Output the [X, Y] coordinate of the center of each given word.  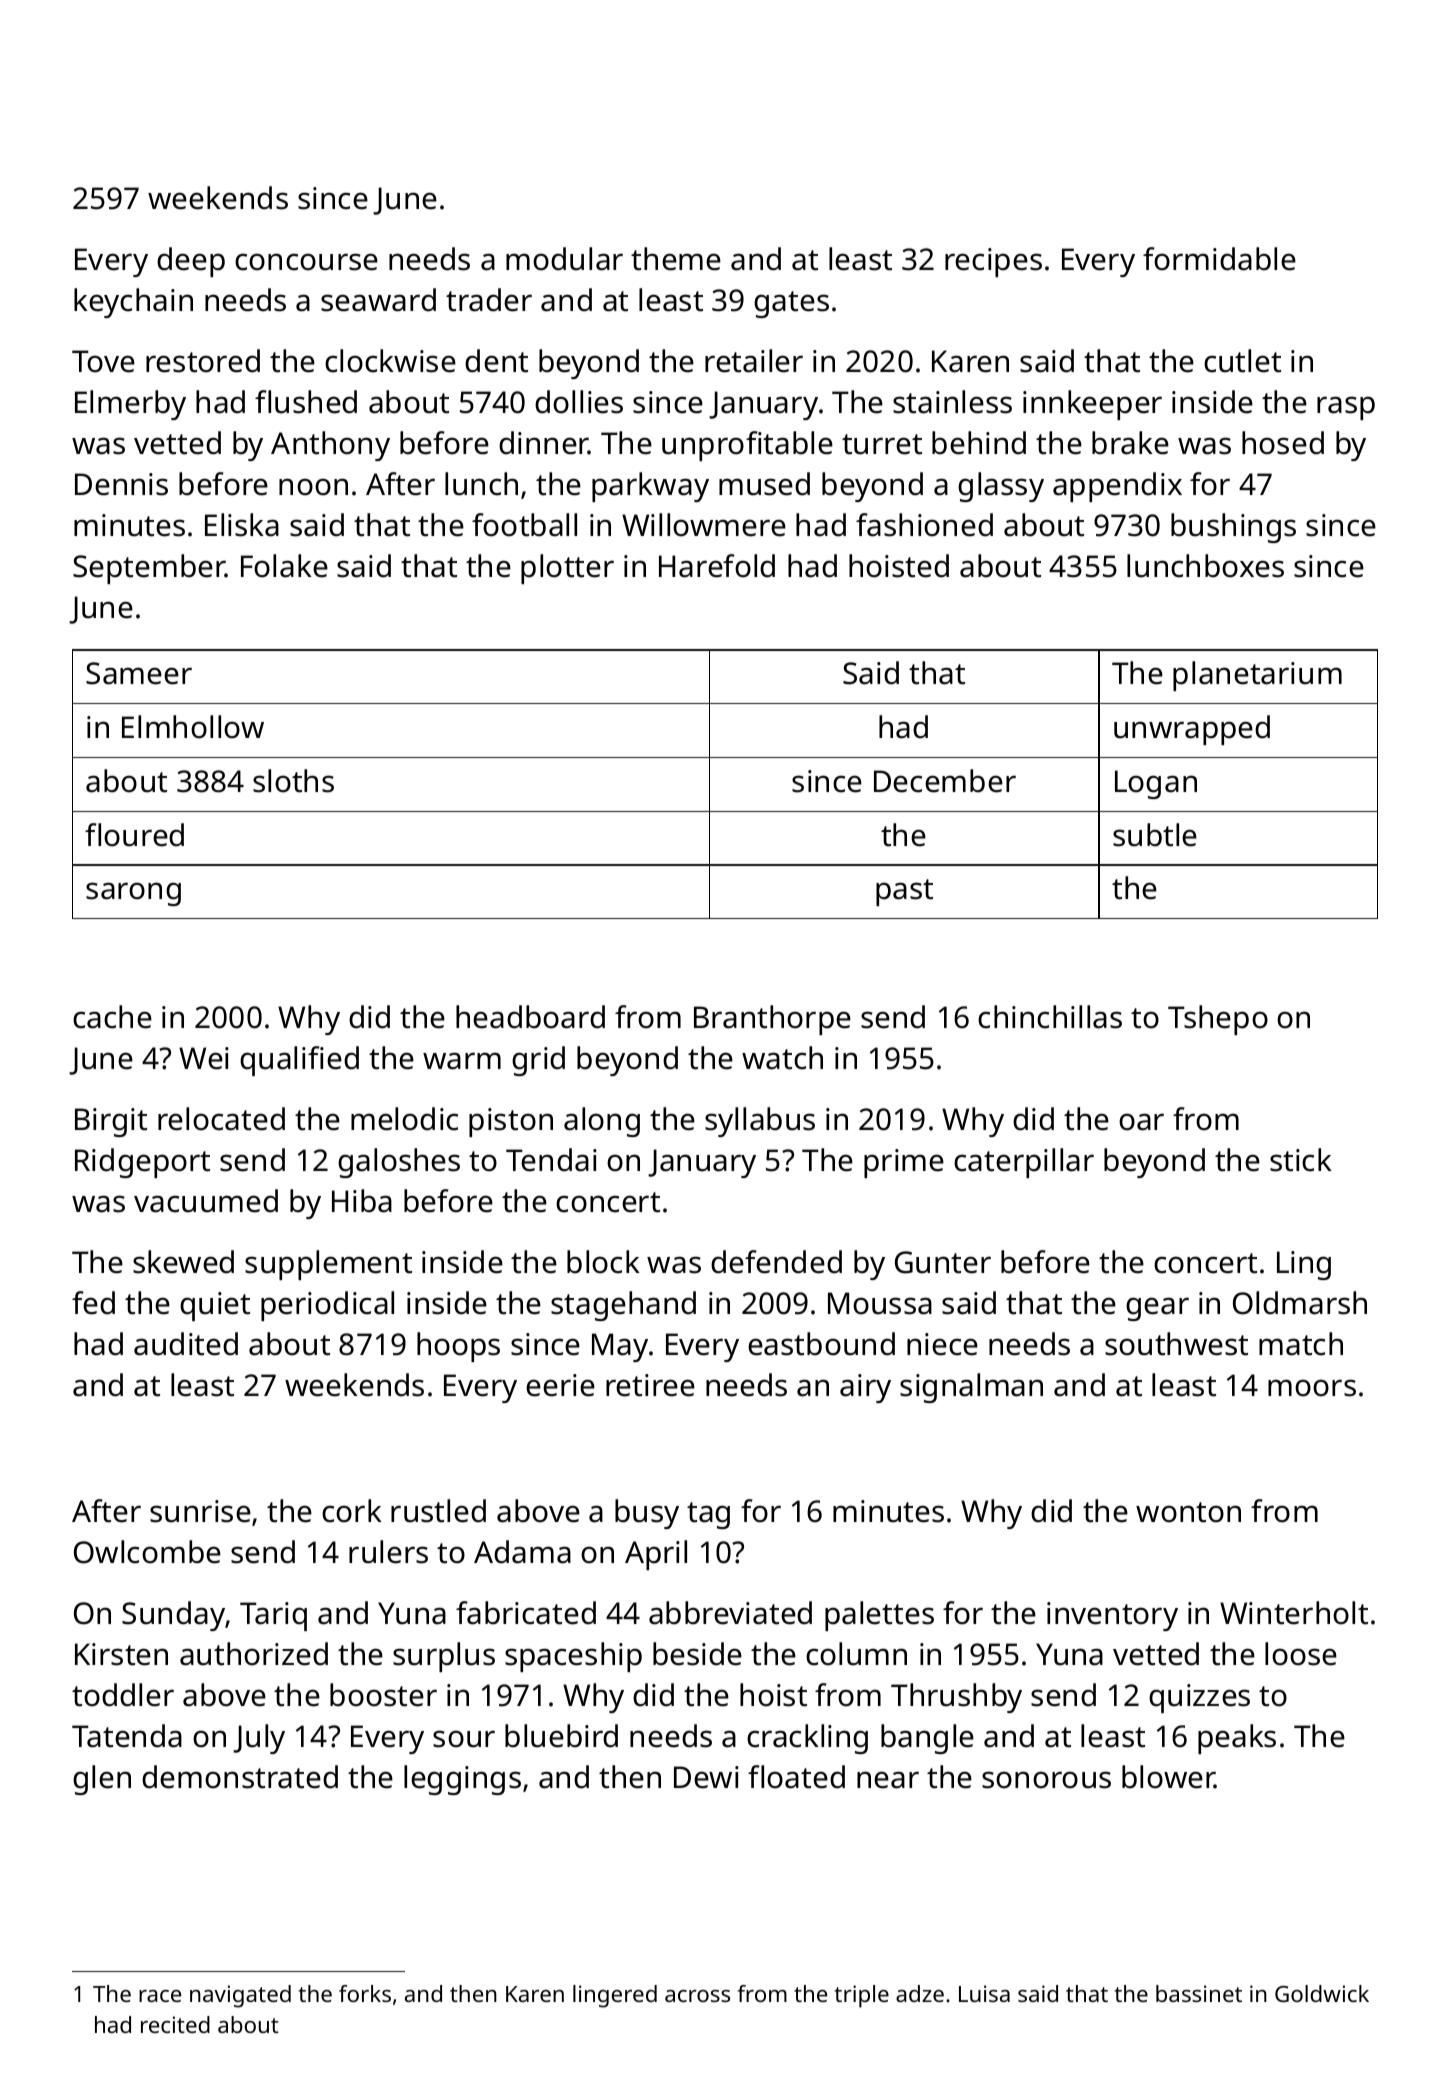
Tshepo [1218, 1020]
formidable [1219, 259]
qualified [299, 1061]
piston [511, 1122]
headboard [530, 1017]
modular [564, 259]
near [888, 1780]
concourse [306, 262]
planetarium [1257, 676]
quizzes [1199, 1698]
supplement [328, 1265]
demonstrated [240, 1777]
